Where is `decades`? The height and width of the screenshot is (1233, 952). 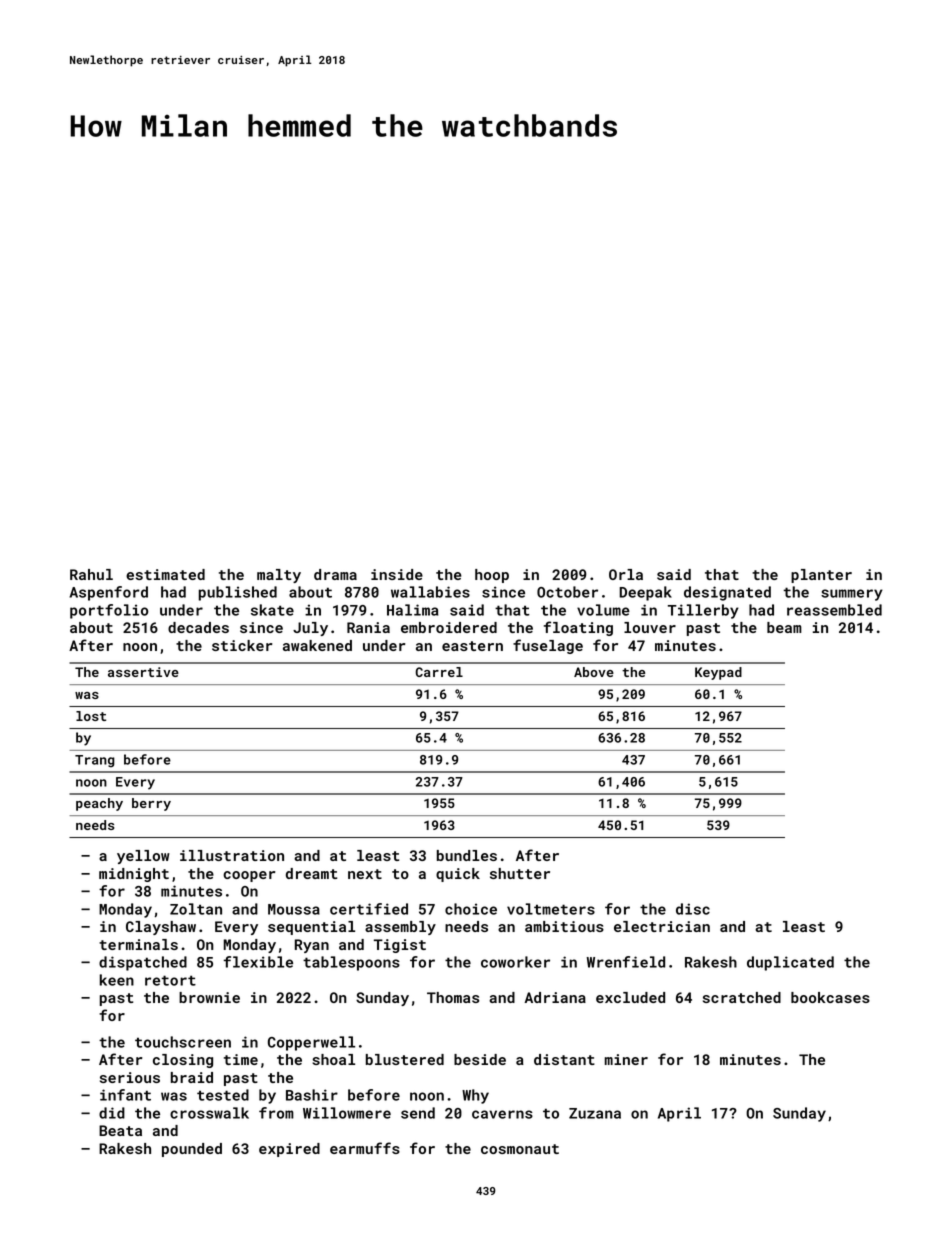 decades is located at coordinates (198, 627).
